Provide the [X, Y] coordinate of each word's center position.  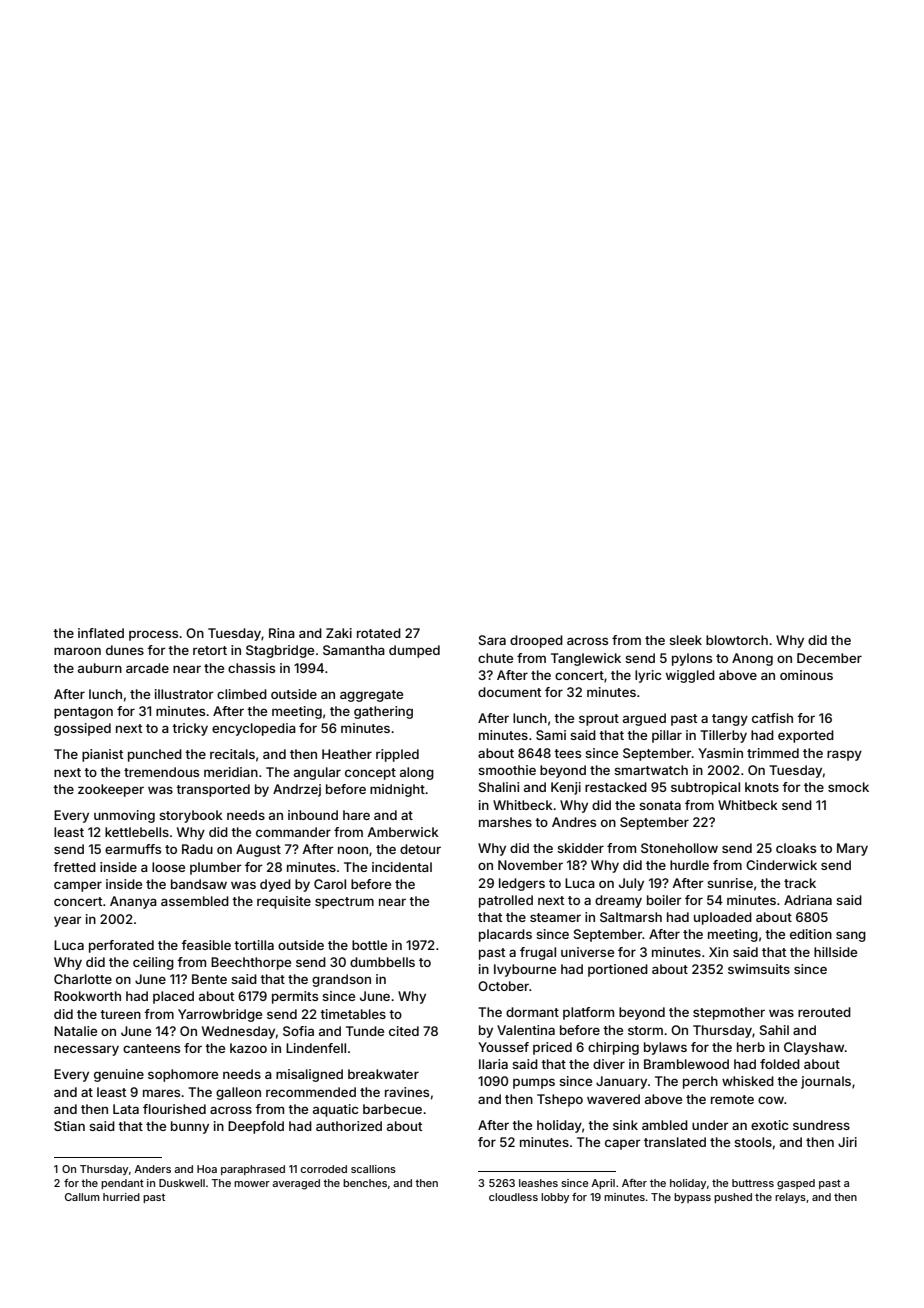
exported [806, 736]
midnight [397, 790]
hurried [121, 1197]
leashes [538, 1183]
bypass [692, 1198]
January [621, 1082]
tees [567, 753]
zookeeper [111, 790]
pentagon [83, 713]
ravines [407, 1092]
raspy [844, 755]
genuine [119, 1075]
